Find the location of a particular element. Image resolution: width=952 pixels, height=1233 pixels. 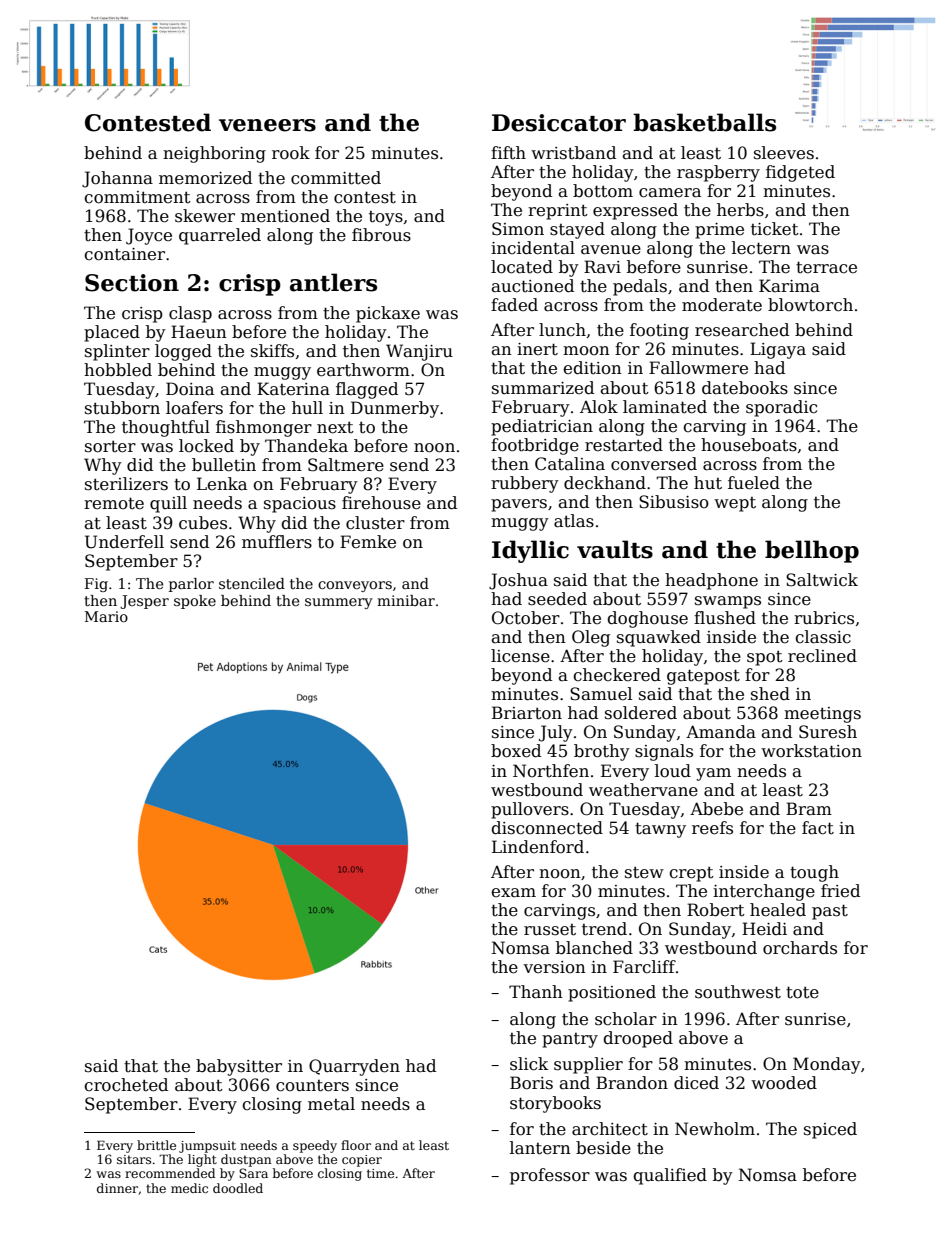

veneers is located at coordinates (267, 125).
